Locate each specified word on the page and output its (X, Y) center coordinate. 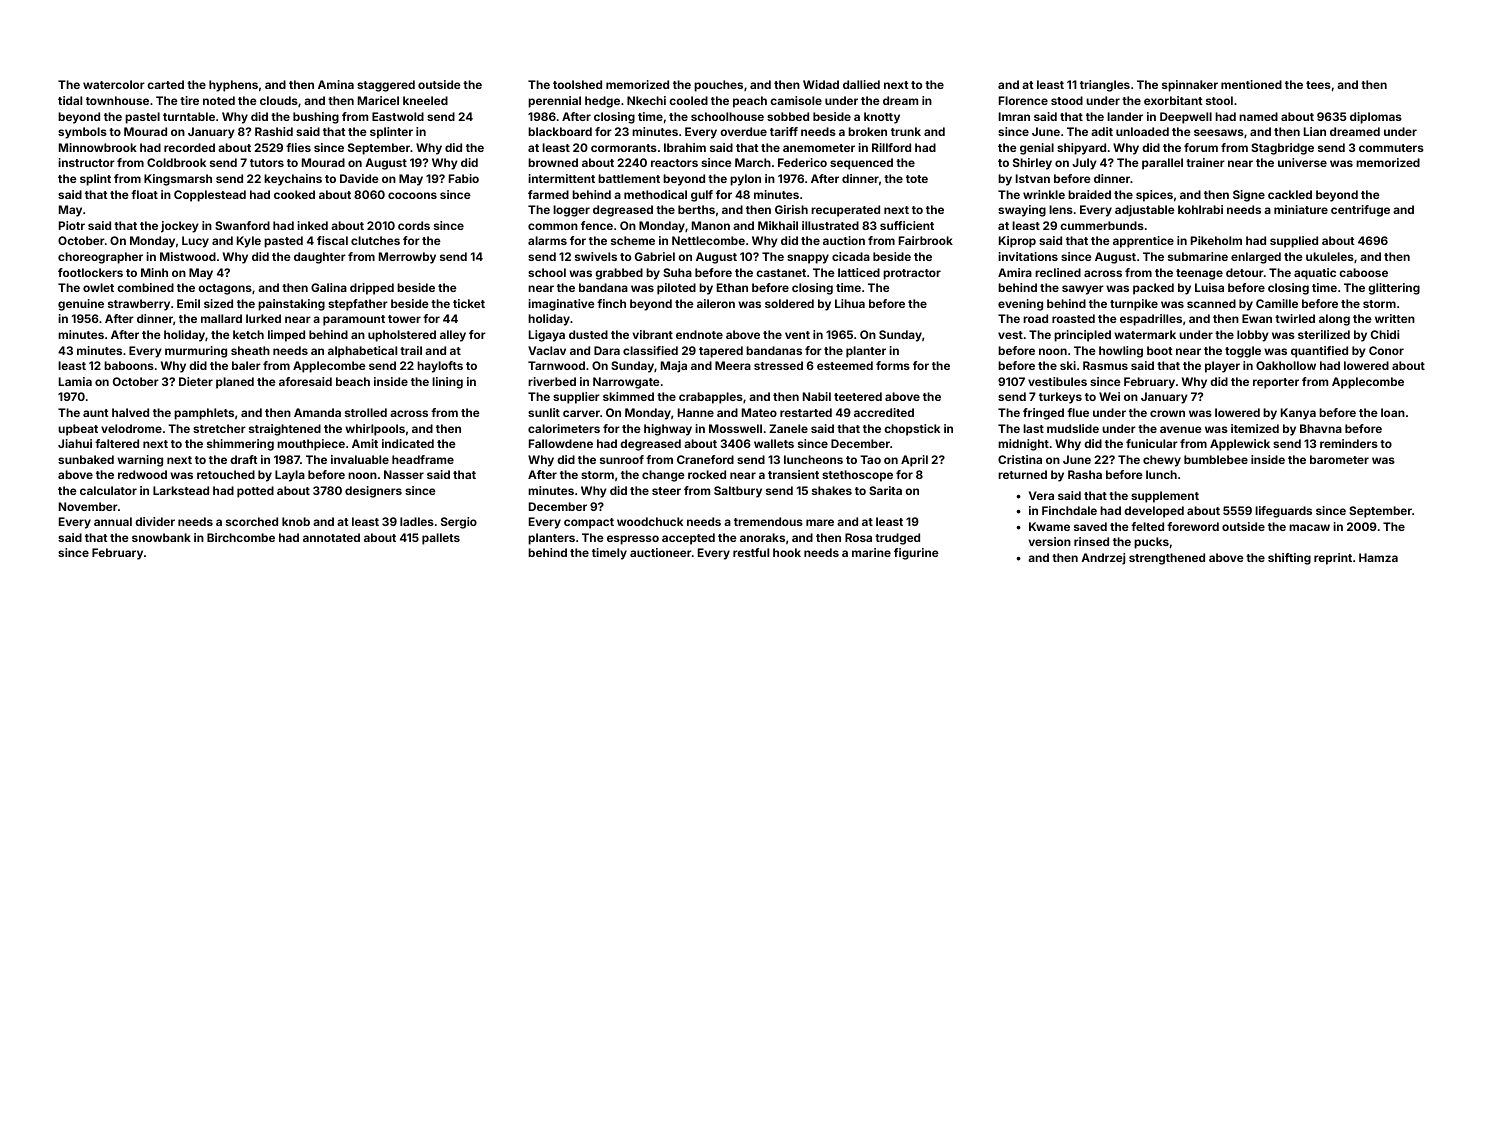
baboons (129, 365)
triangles (1105, 86)
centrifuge (1360, 211)
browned (553, 162)
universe (1302, 162)
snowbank (161, 537)
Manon (711, 225)
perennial (554, 102)
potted (255, 492)
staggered (386, 86)
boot (1160, 350)
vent (797, 335)
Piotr (72, 225)
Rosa (858, 537)
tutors (267, 163)
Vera (1041, 495)
